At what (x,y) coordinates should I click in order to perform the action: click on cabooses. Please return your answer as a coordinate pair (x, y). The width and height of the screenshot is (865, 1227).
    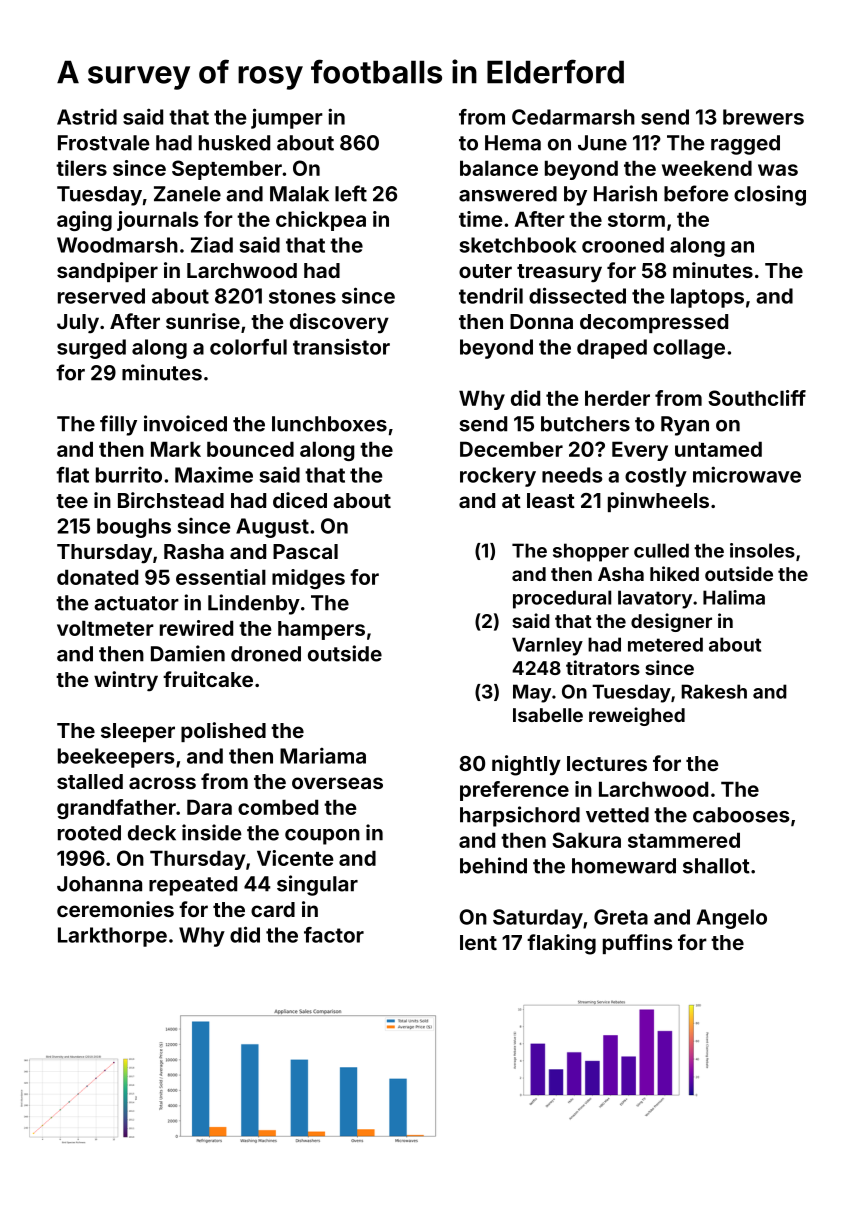
    Looking at the image, I should click on (741, 815).
